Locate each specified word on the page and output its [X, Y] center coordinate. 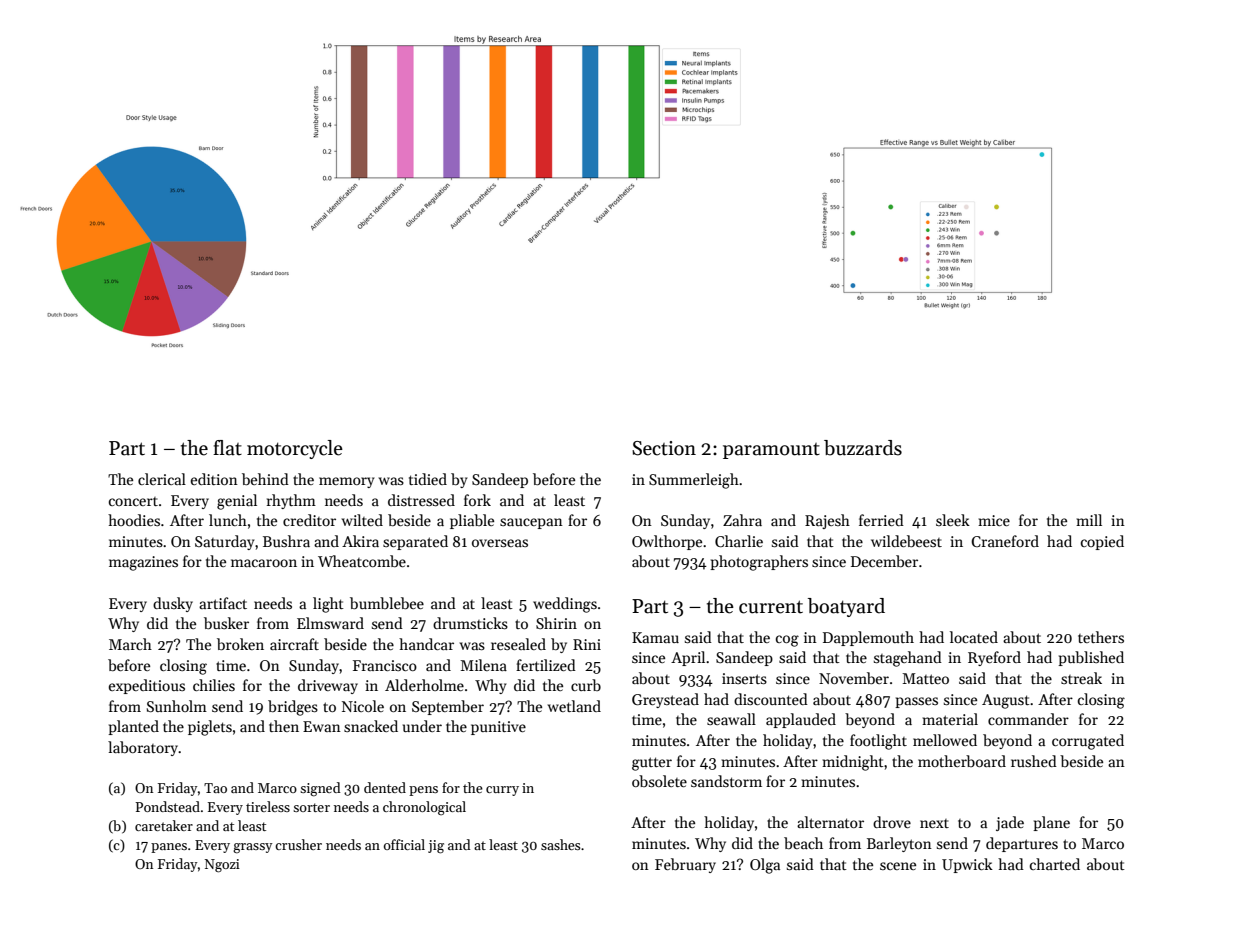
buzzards [863, 448]
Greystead [665, 700]
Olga [765, 866]
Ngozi [222, 866]
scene [898, 866]
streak [1081, 678]
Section [664, 448]
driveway [328, 686]
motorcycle [295, 449]
